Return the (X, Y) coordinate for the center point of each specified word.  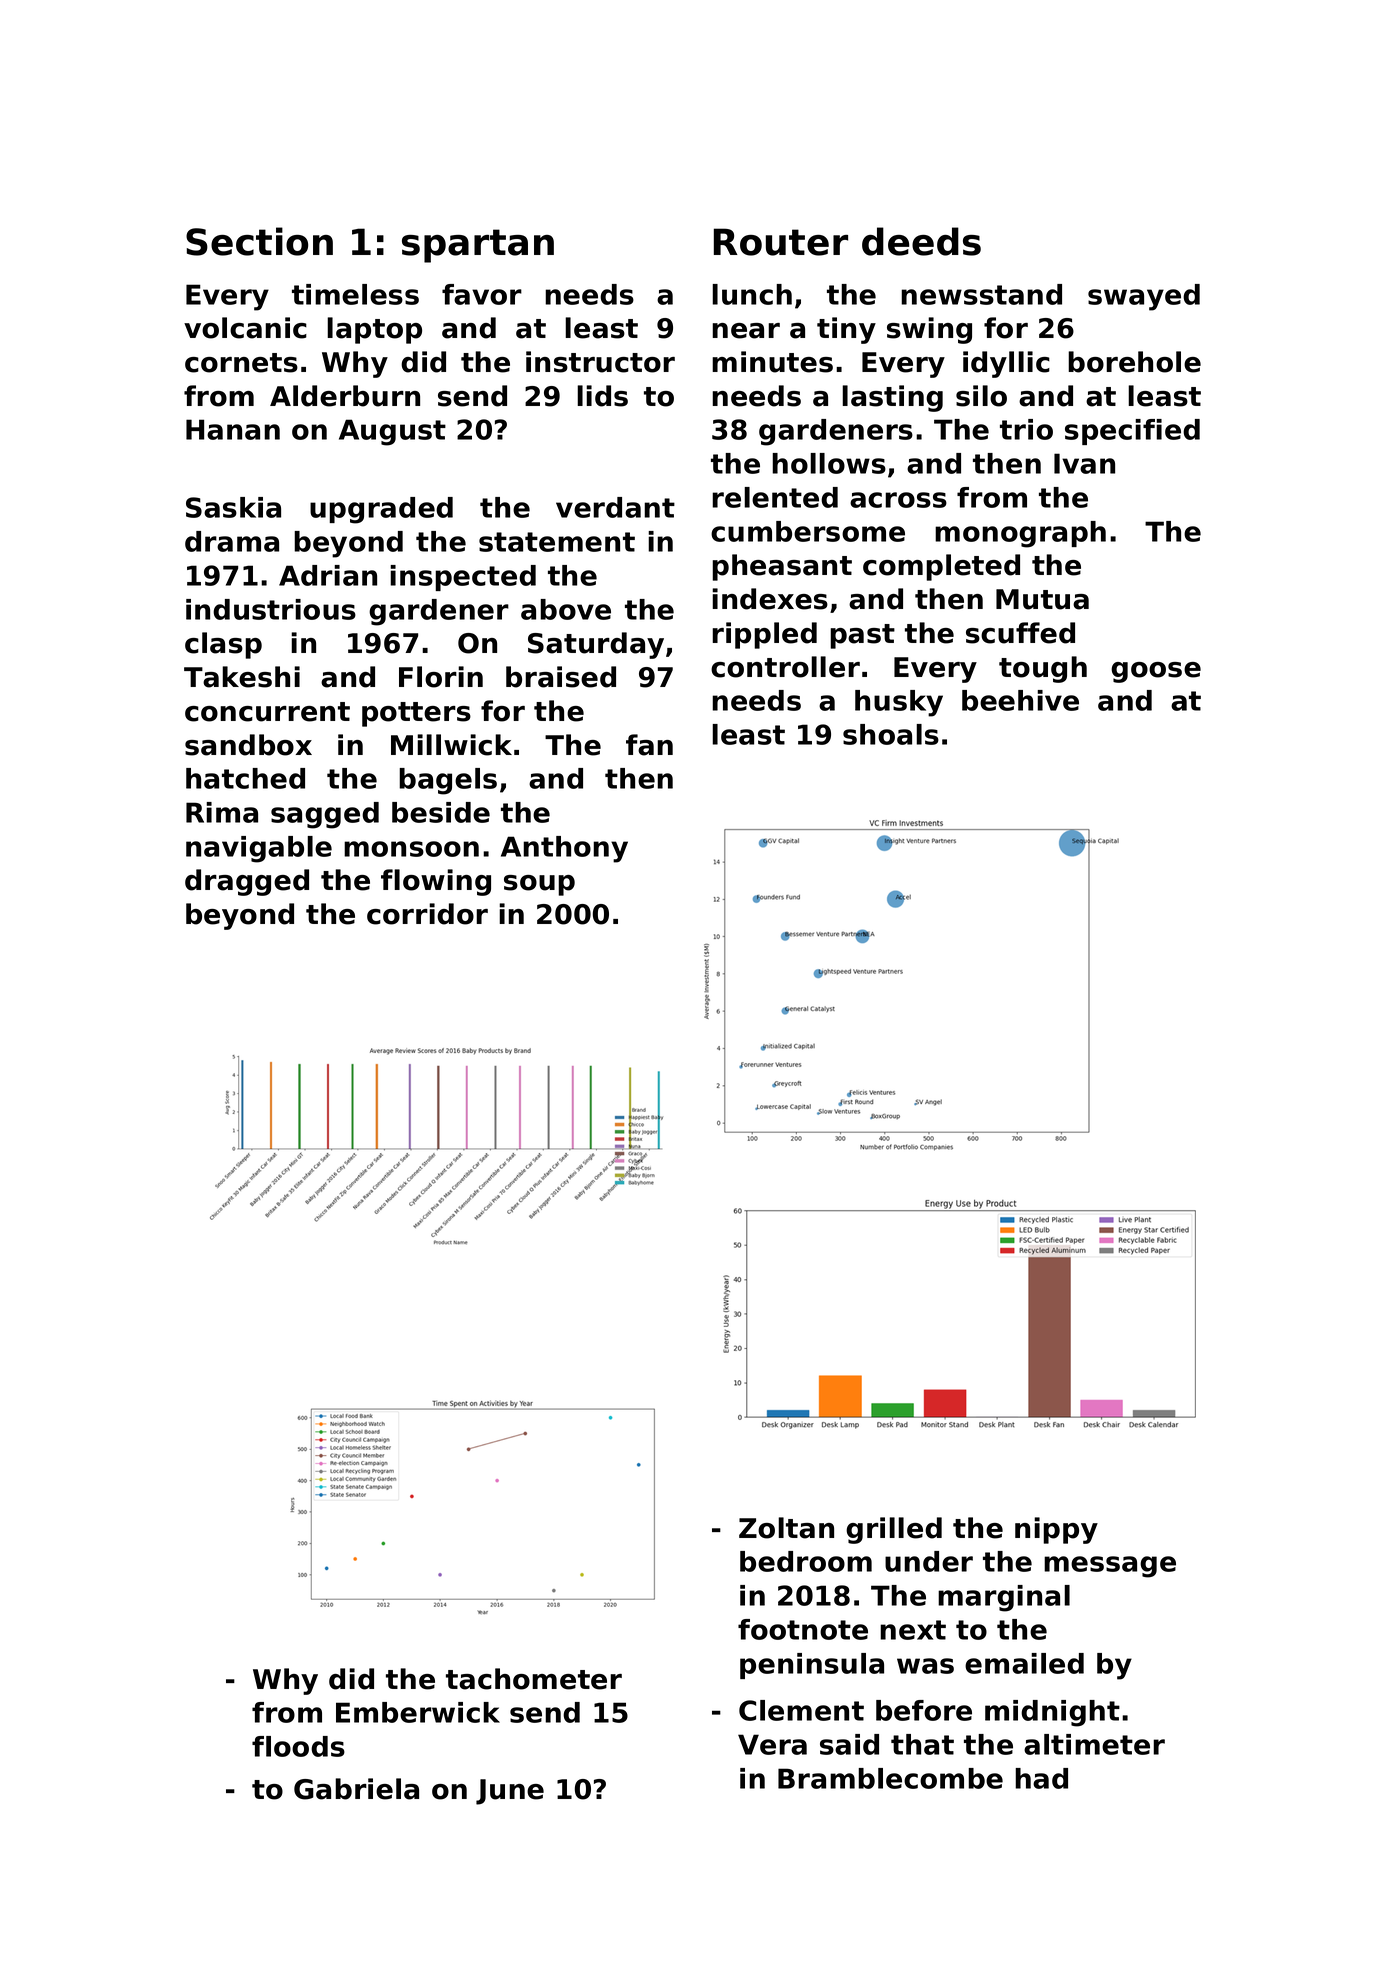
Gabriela (356, 1789)
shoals (891, 734)
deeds (921, 241)
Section (259, 241)
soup (539, 885)
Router (781, 242)
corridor (427, 914)
